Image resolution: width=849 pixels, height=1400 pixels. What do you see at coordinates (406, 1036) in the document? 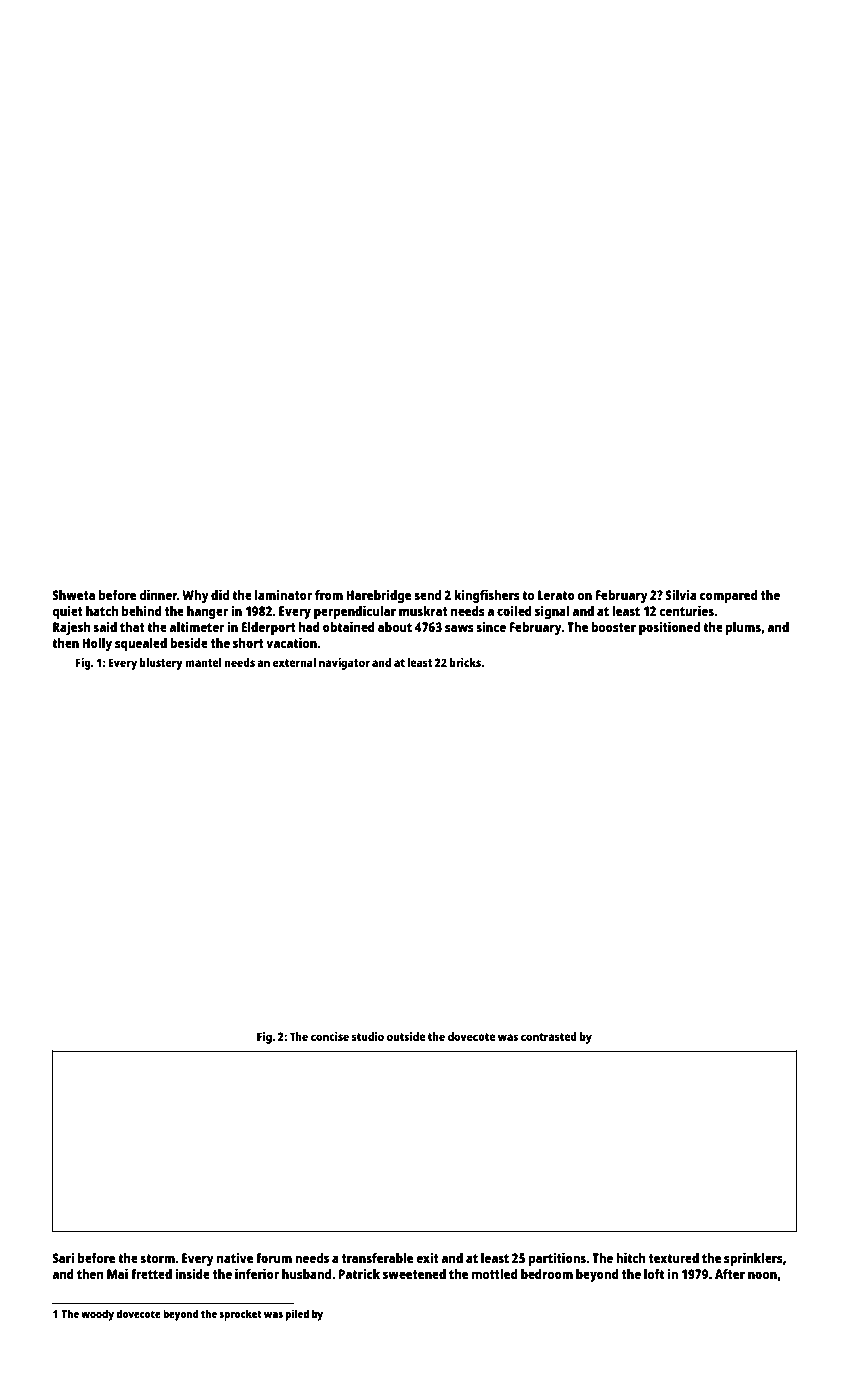
I see `outside` at bounding box center [406, 1036].
